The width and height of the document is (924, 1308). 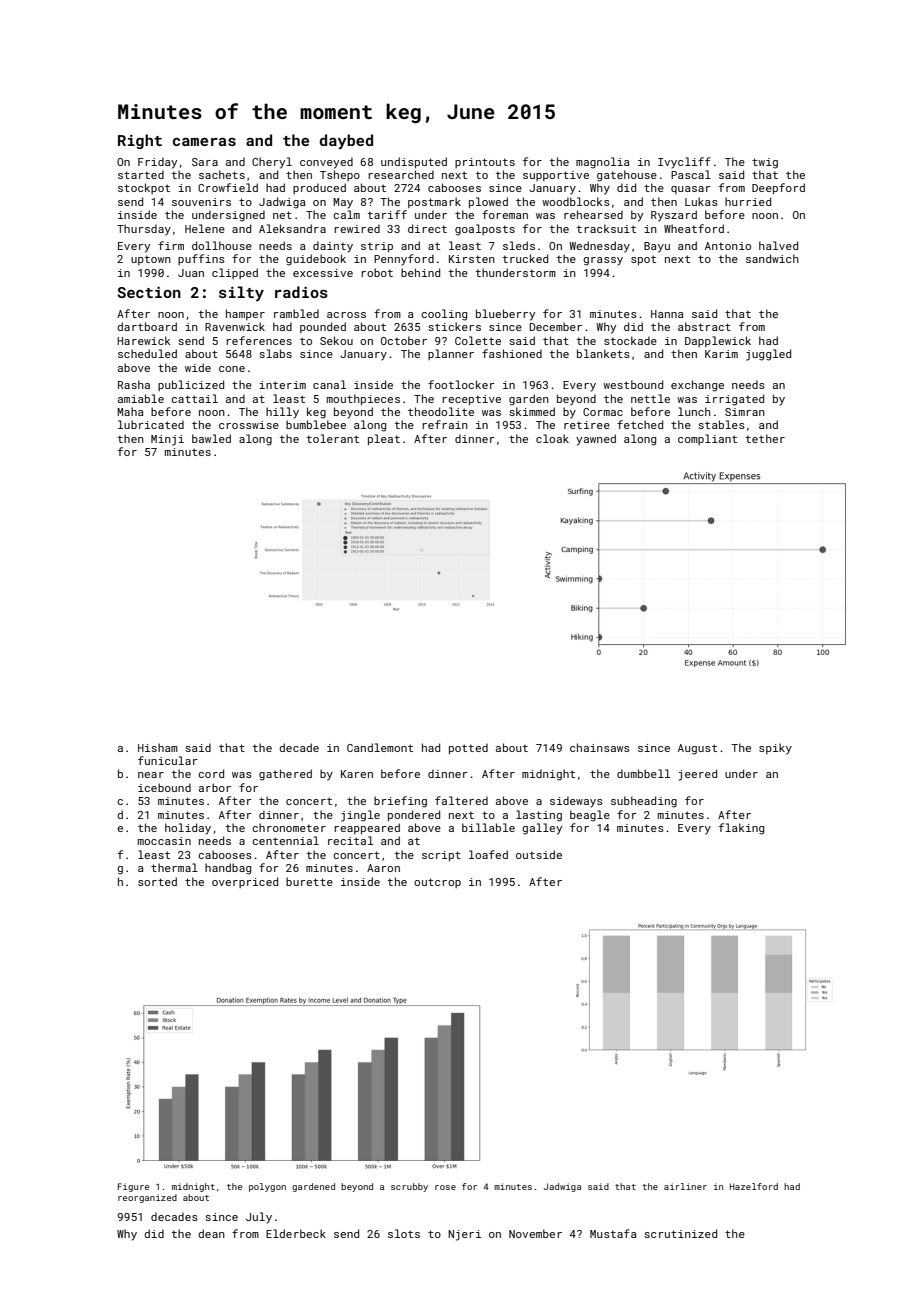 What do you see at coordinates (644, 802) in the document?
I see `subheading` at bounding box center [644, 802].
